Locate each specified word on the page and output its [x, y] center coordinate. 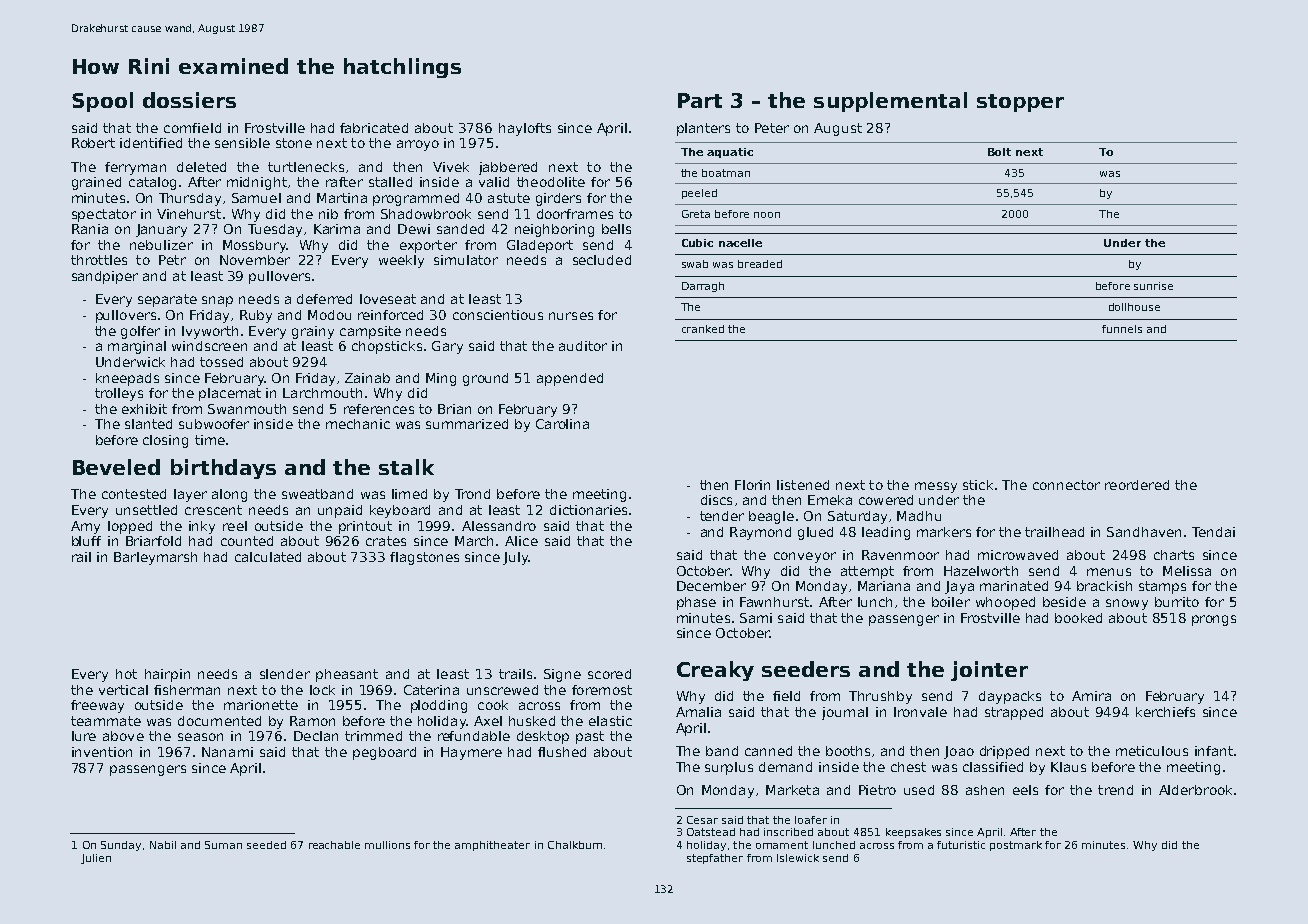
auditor [583, 346]
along [229, 495]
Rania [90, 229]
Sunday [121, 846]
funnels [1122, 329]
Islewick [798, 858]
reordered [1137, 485]
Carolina [562, 424]
